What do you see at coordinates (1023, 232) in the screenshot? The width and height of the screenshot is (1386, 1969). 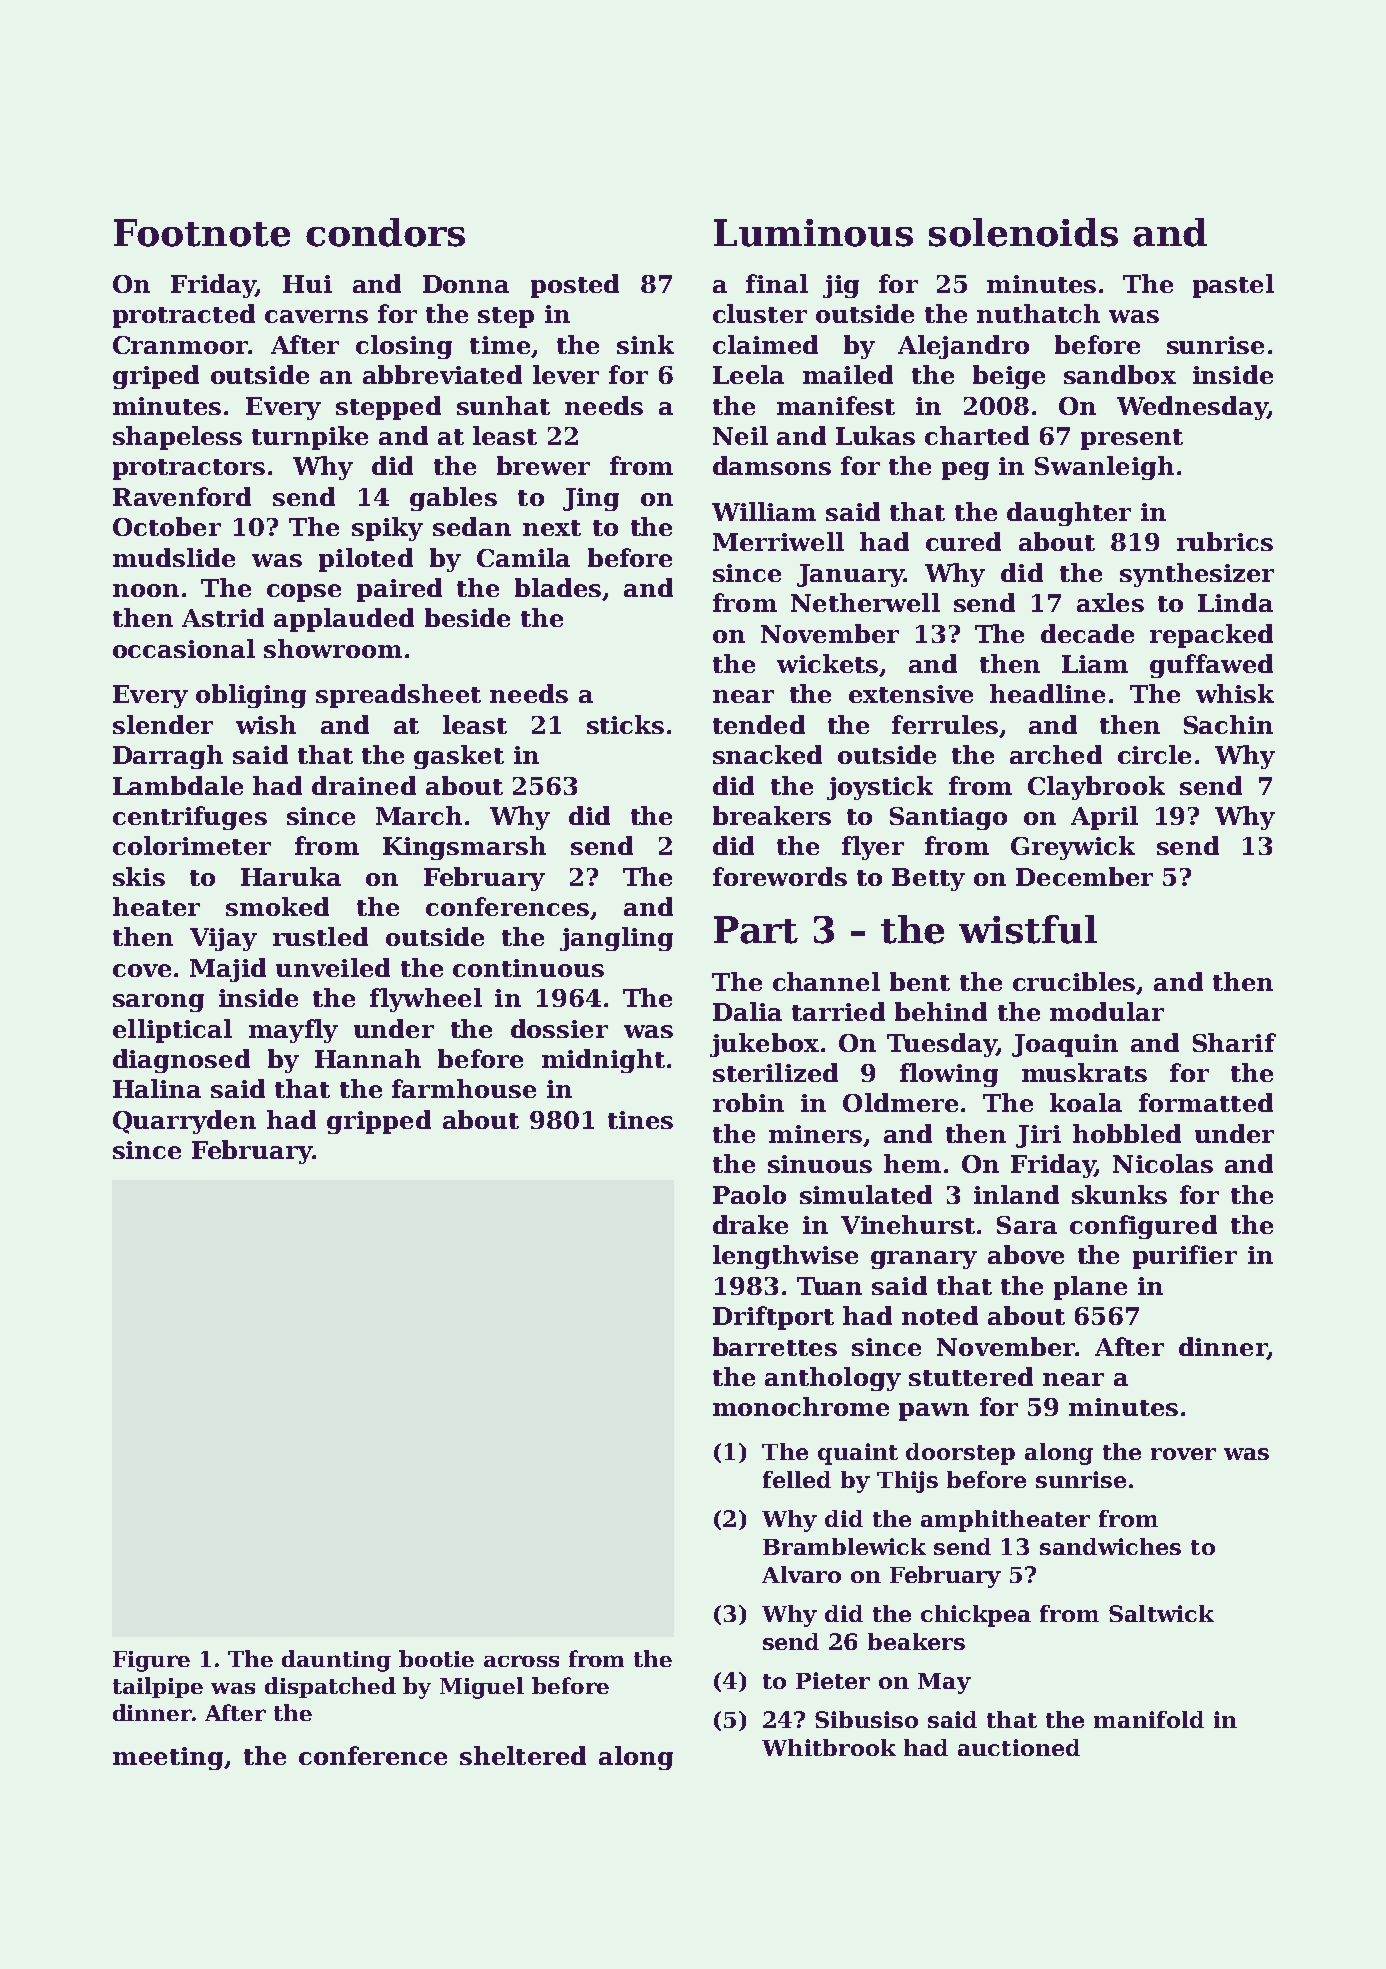 I see `solenoids` at bounding box center [1023, 232].
